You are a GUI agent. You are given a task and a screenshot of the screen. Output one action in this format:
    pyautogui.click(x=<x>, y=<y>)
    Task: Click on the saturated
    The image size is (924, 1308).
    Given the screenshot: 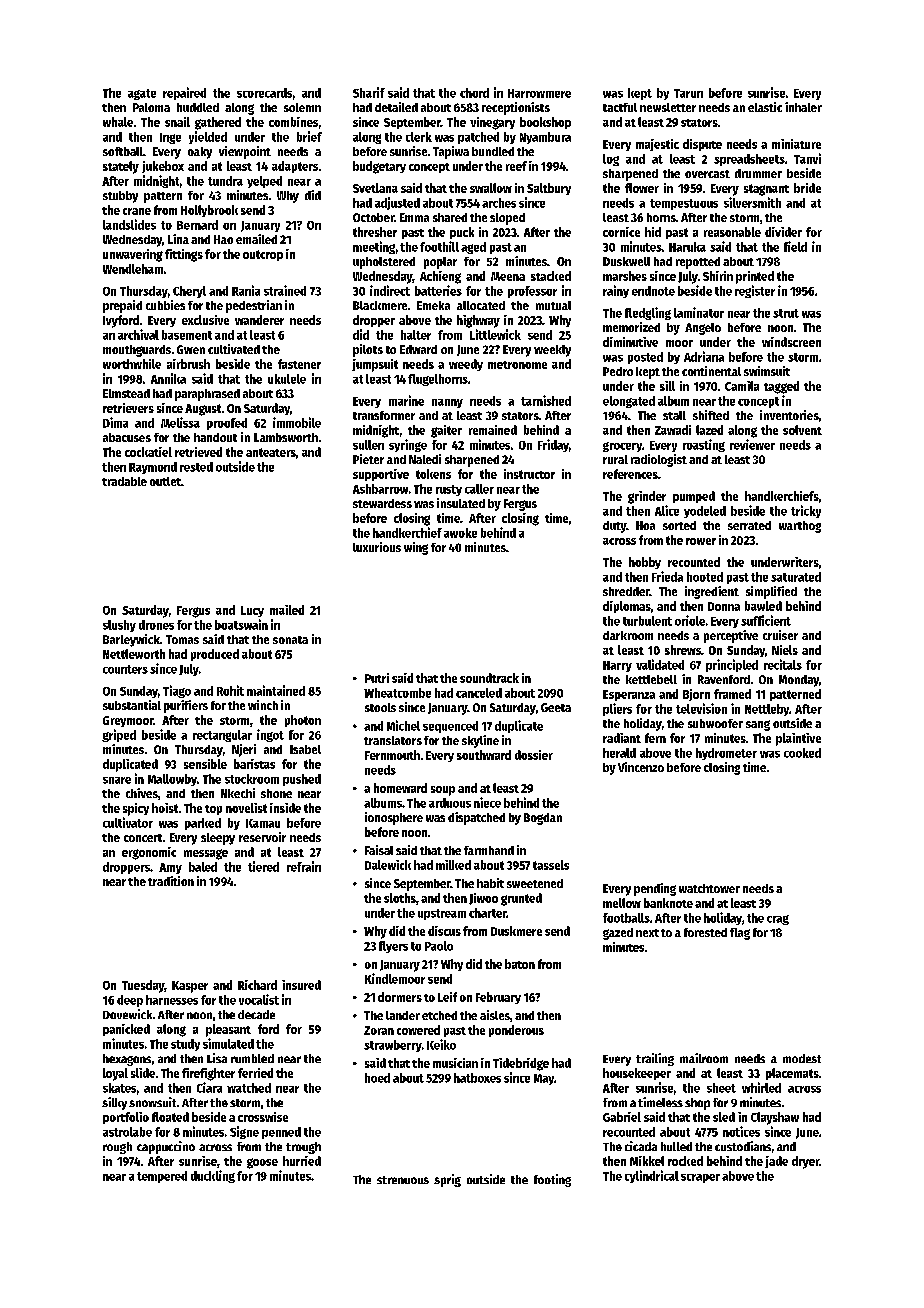 What is the action you would take?
    pyautogui.click(x=796, y=577)
